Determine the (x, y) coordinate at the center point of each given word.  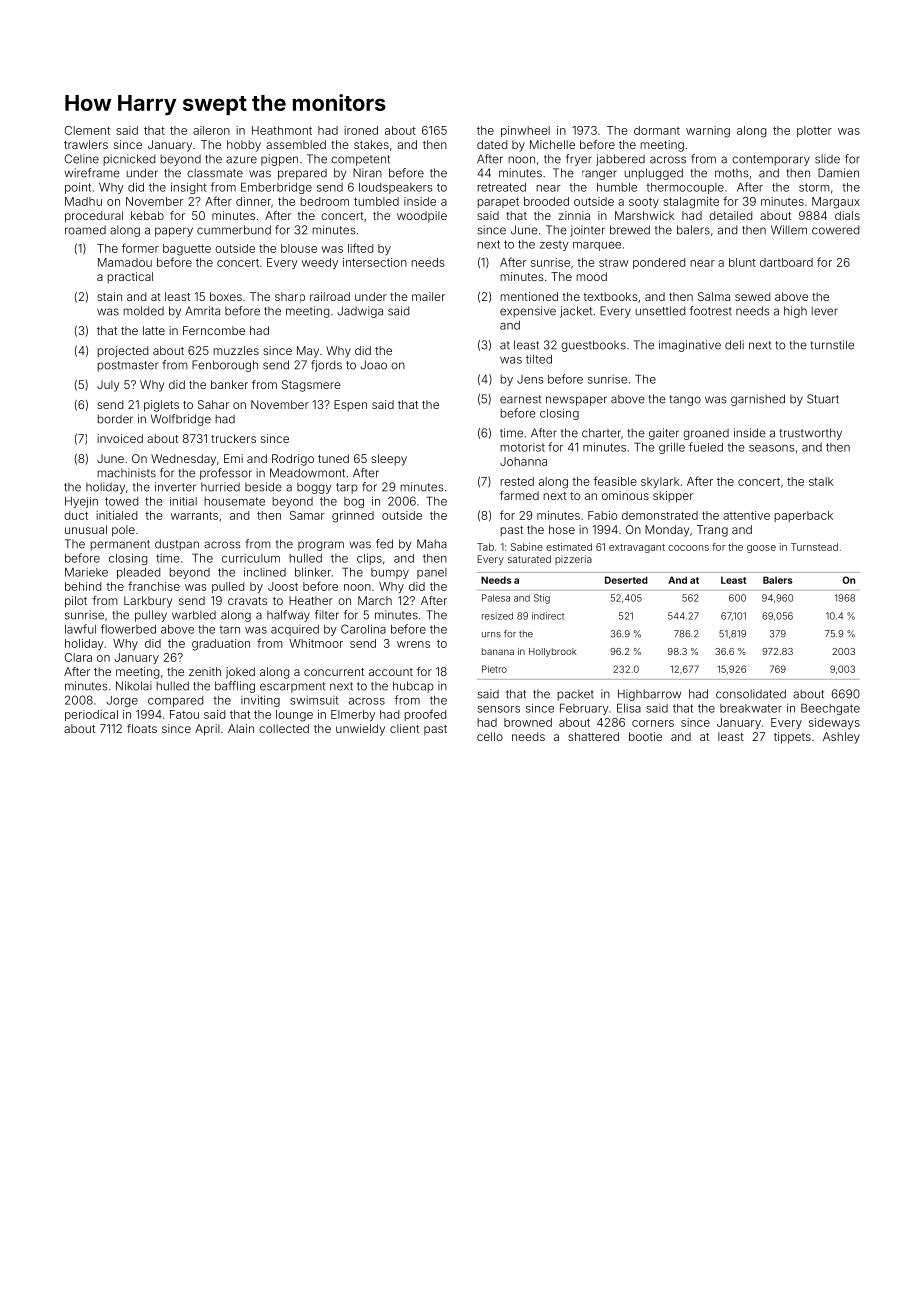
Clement (87, 130)
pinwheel (525, 131)
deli (734, 345)
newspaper (576, 401)
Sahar (213, 404)
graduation (221, 645)
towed (121, 501)
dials (847, 215)
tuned (333, 458)
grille (672, 448)
